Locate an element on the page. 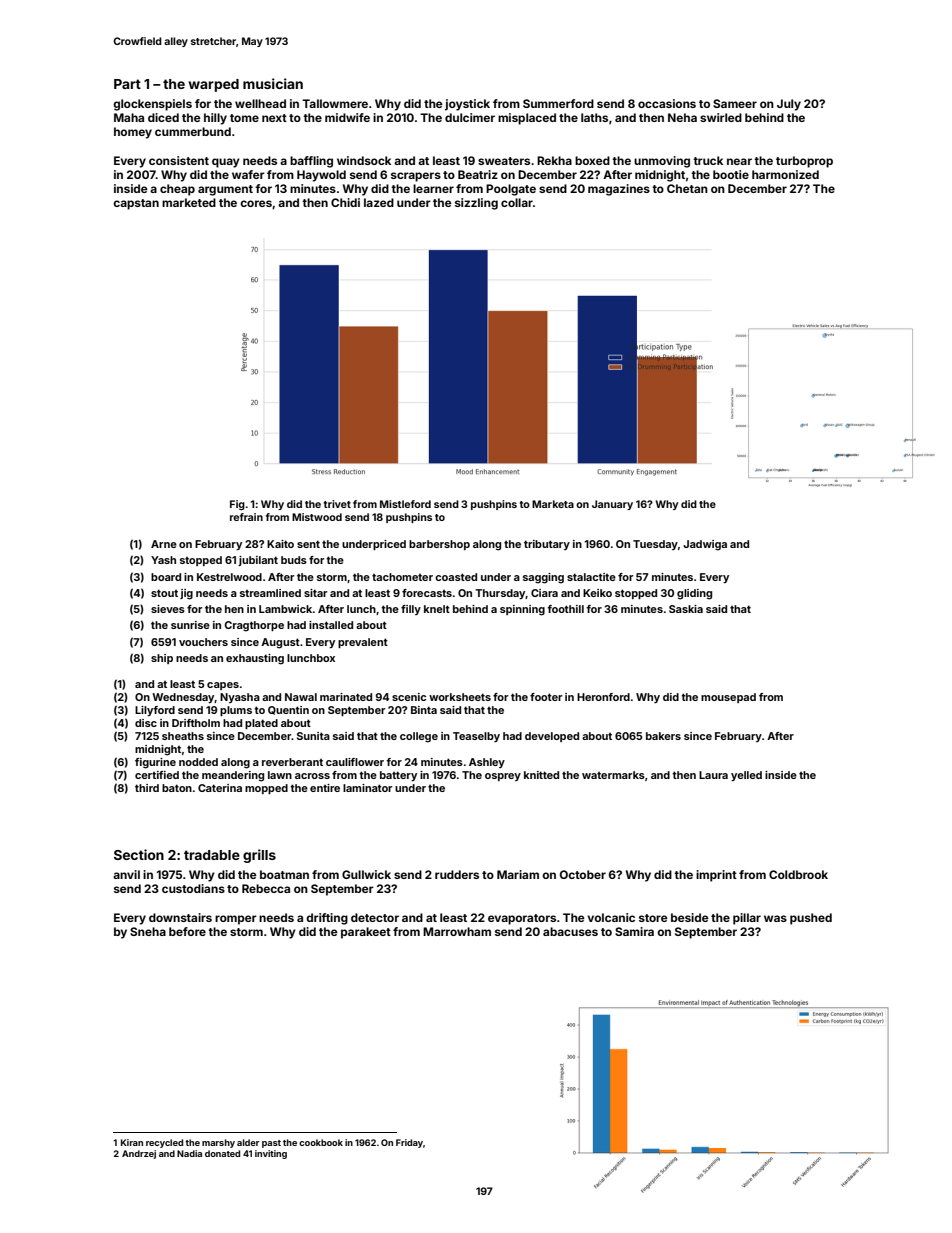 The height and width of the image is (1233, 952). musician is located at coordinates (273, 83).
